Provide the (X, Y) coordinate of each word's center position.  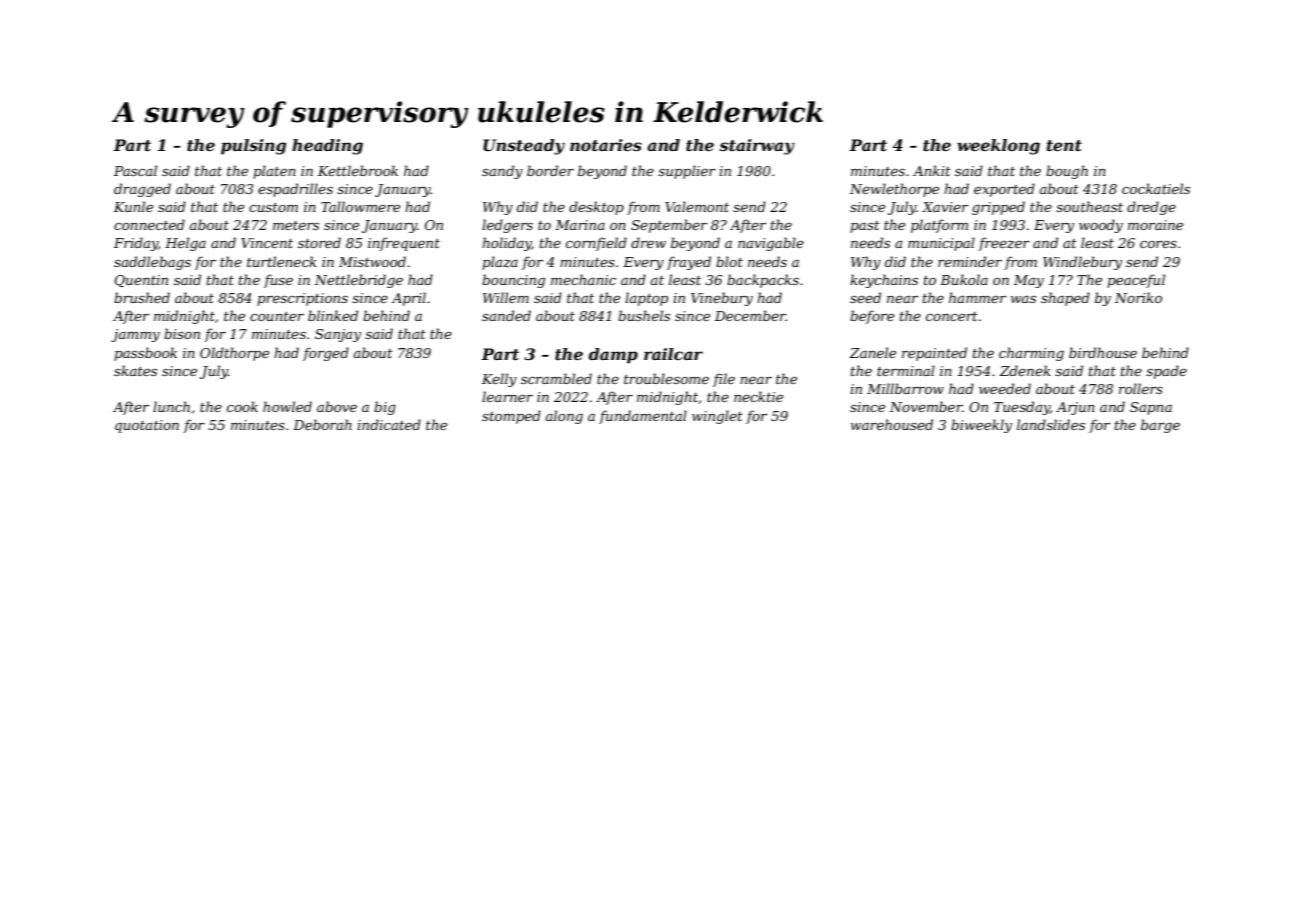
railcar (673, 354)
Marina (580, 225)
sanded (506, 315)
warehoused (892, 424)
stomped (511, 417)
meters (296, 225)
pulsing (253, 147)
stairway (757, 147)
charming (1031, 354)
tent (1064, 145)
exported (1004, 190)
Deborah (322, 424)
